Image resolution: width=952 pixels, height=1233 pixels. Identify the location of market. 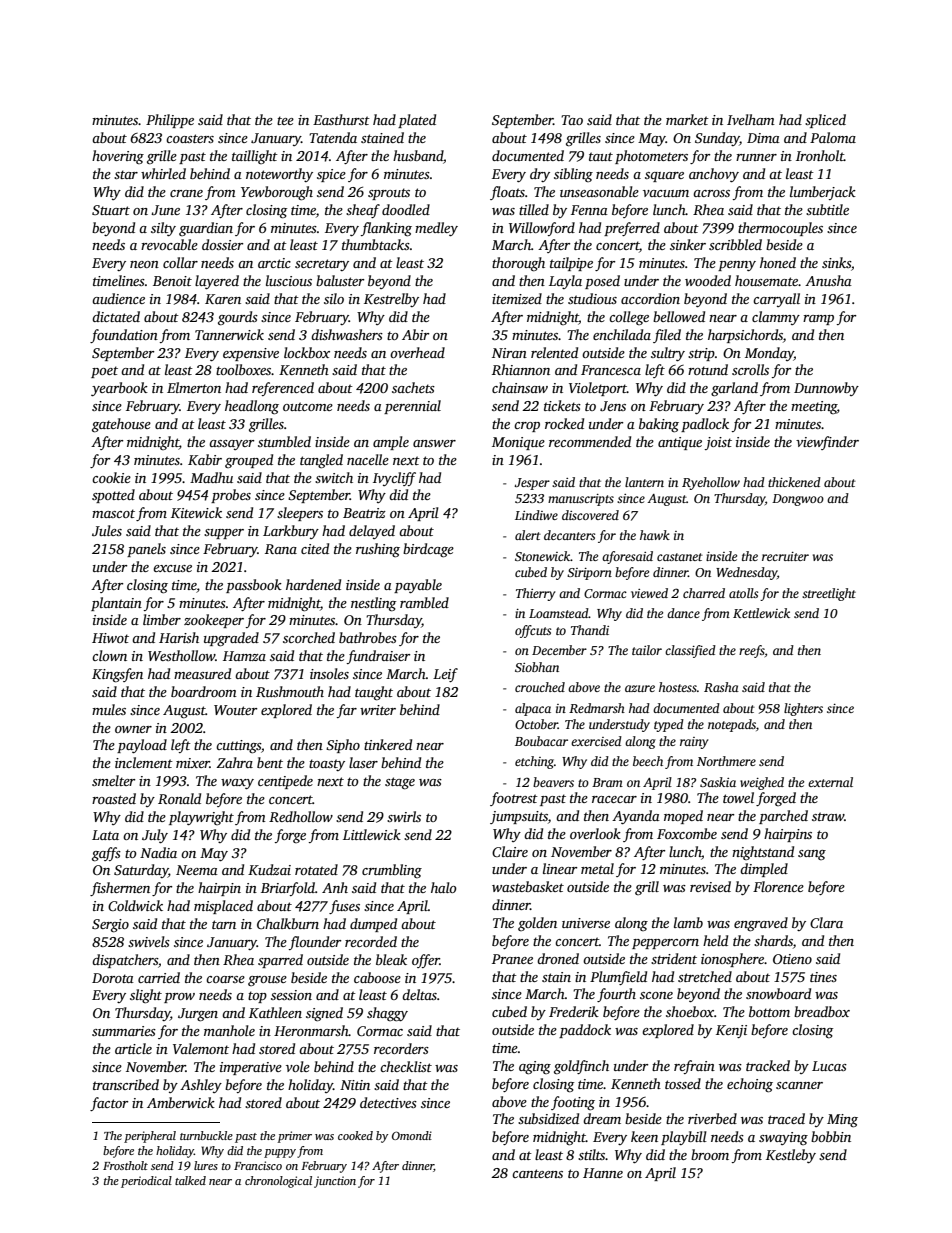
(687, 119).
